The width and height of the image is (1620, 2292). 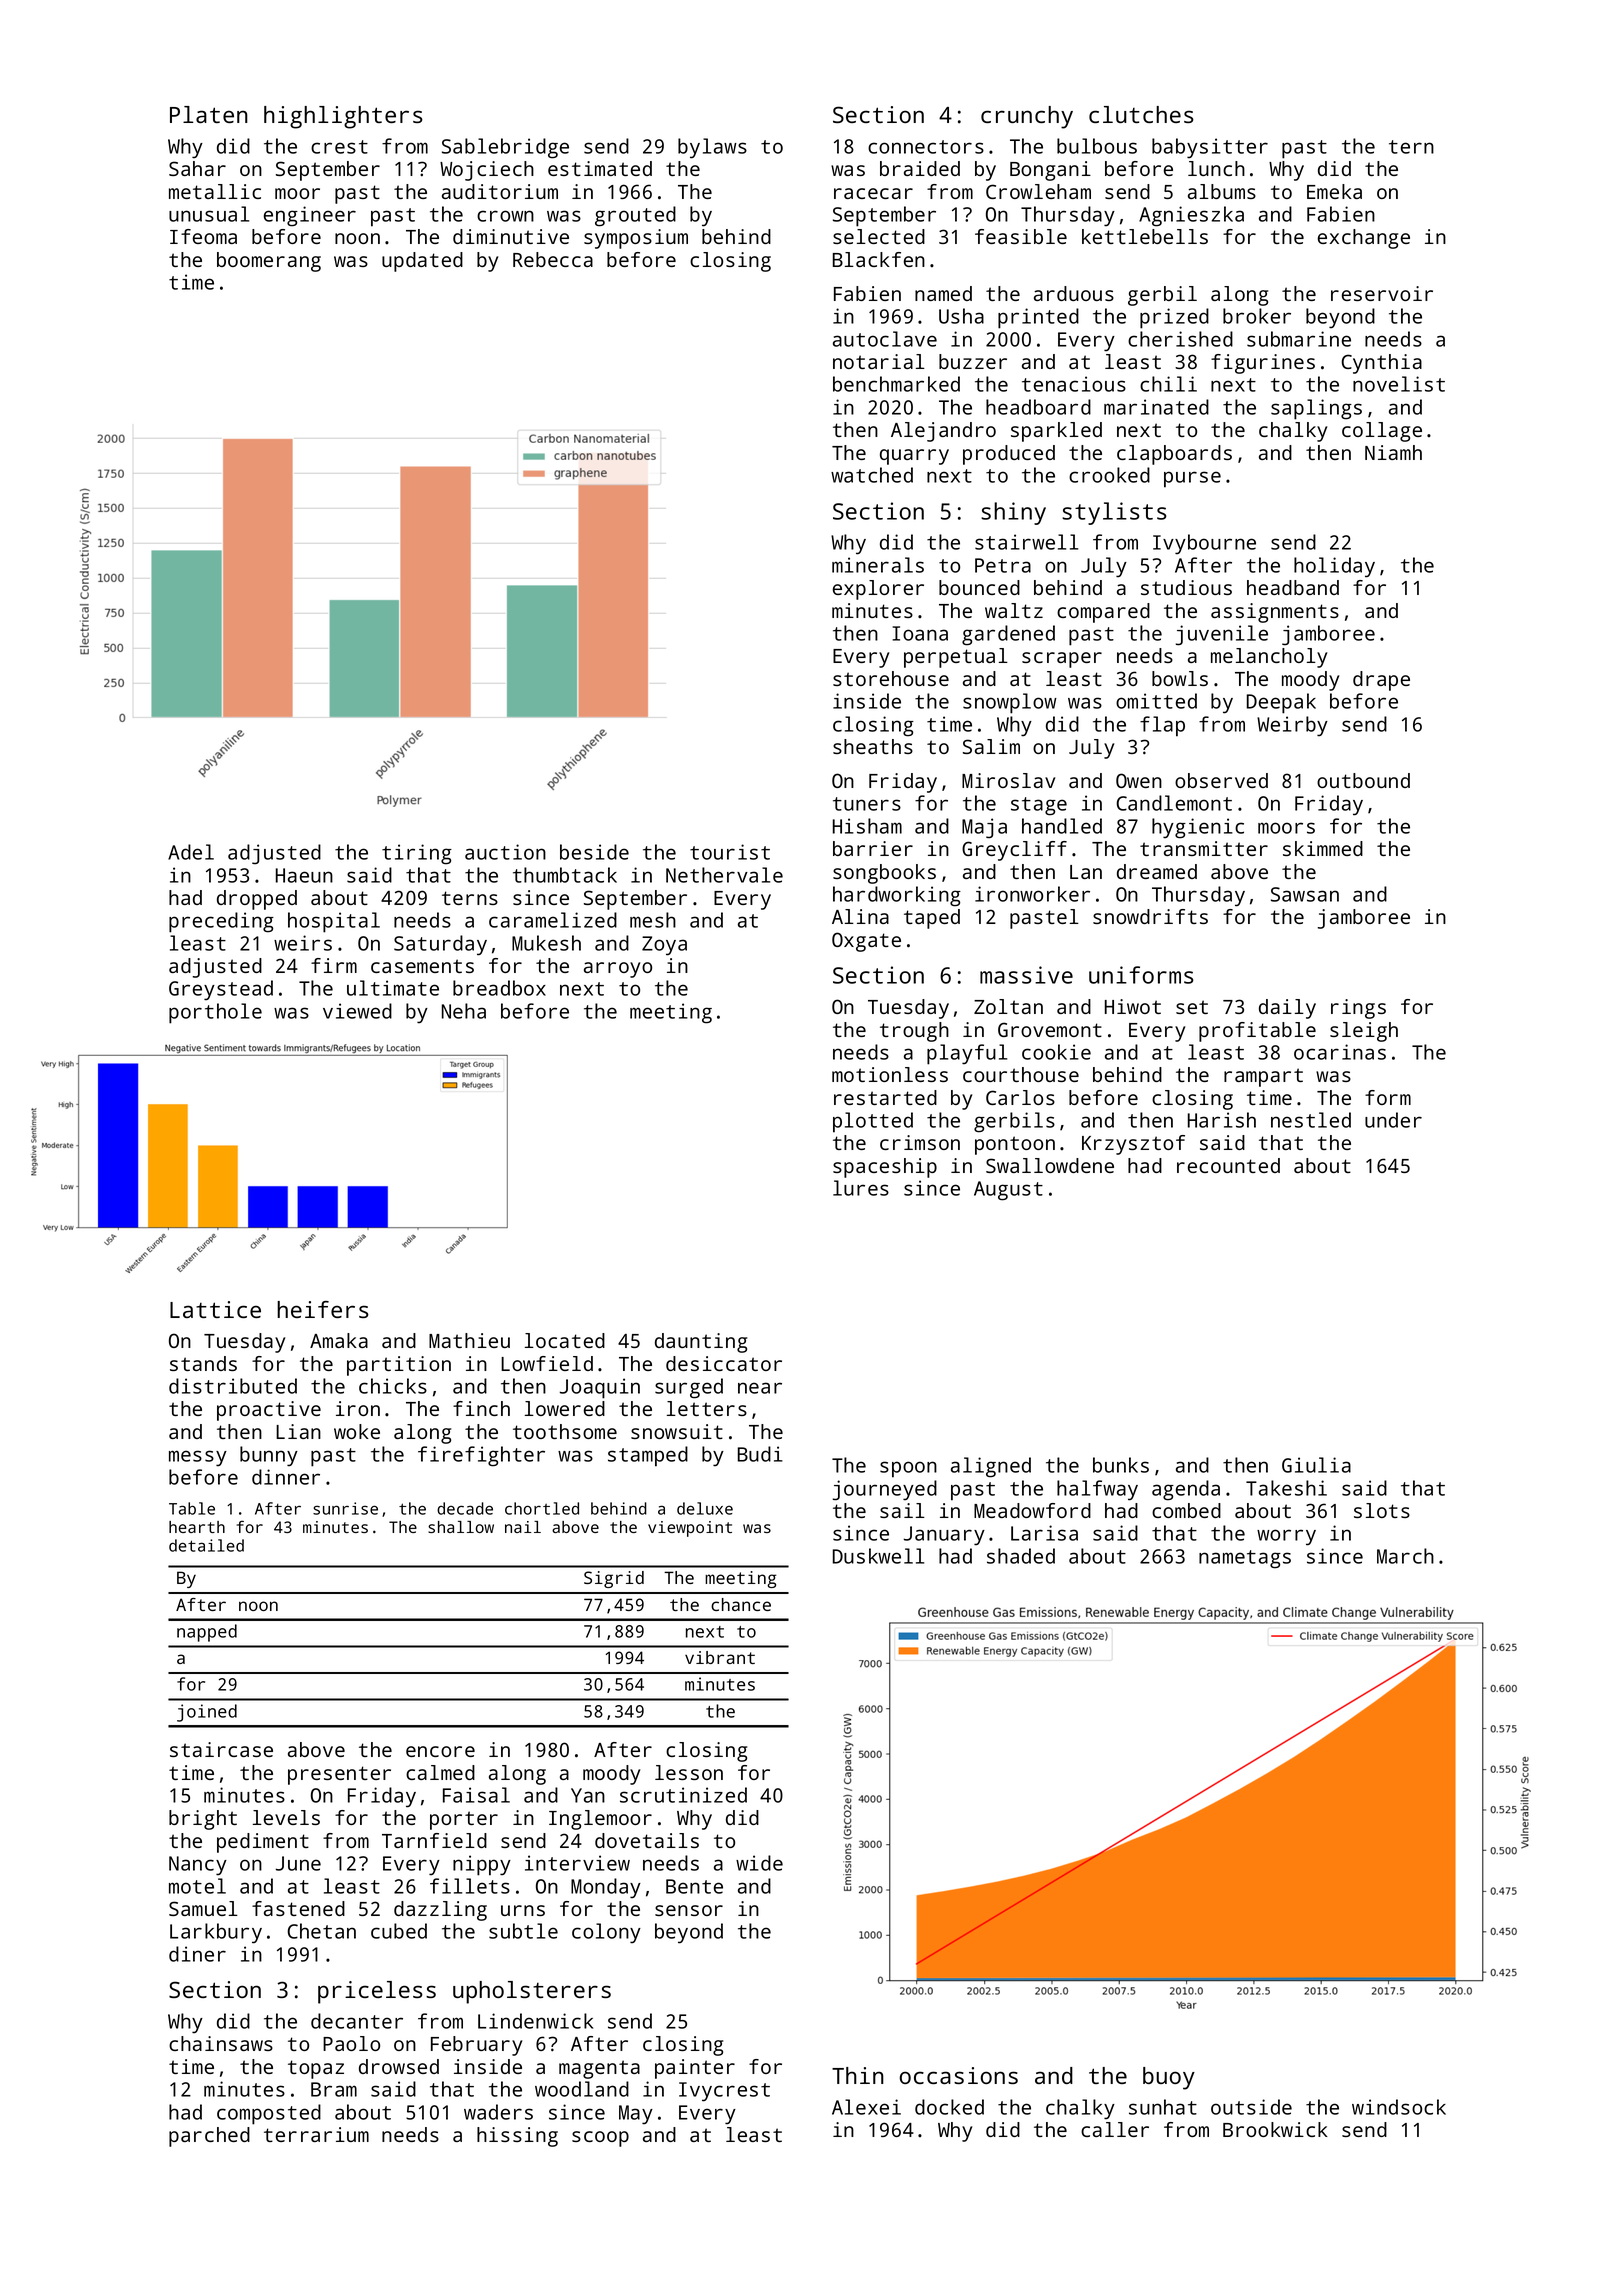 I want to click on nametags, so click(x=1245, y=1559).
